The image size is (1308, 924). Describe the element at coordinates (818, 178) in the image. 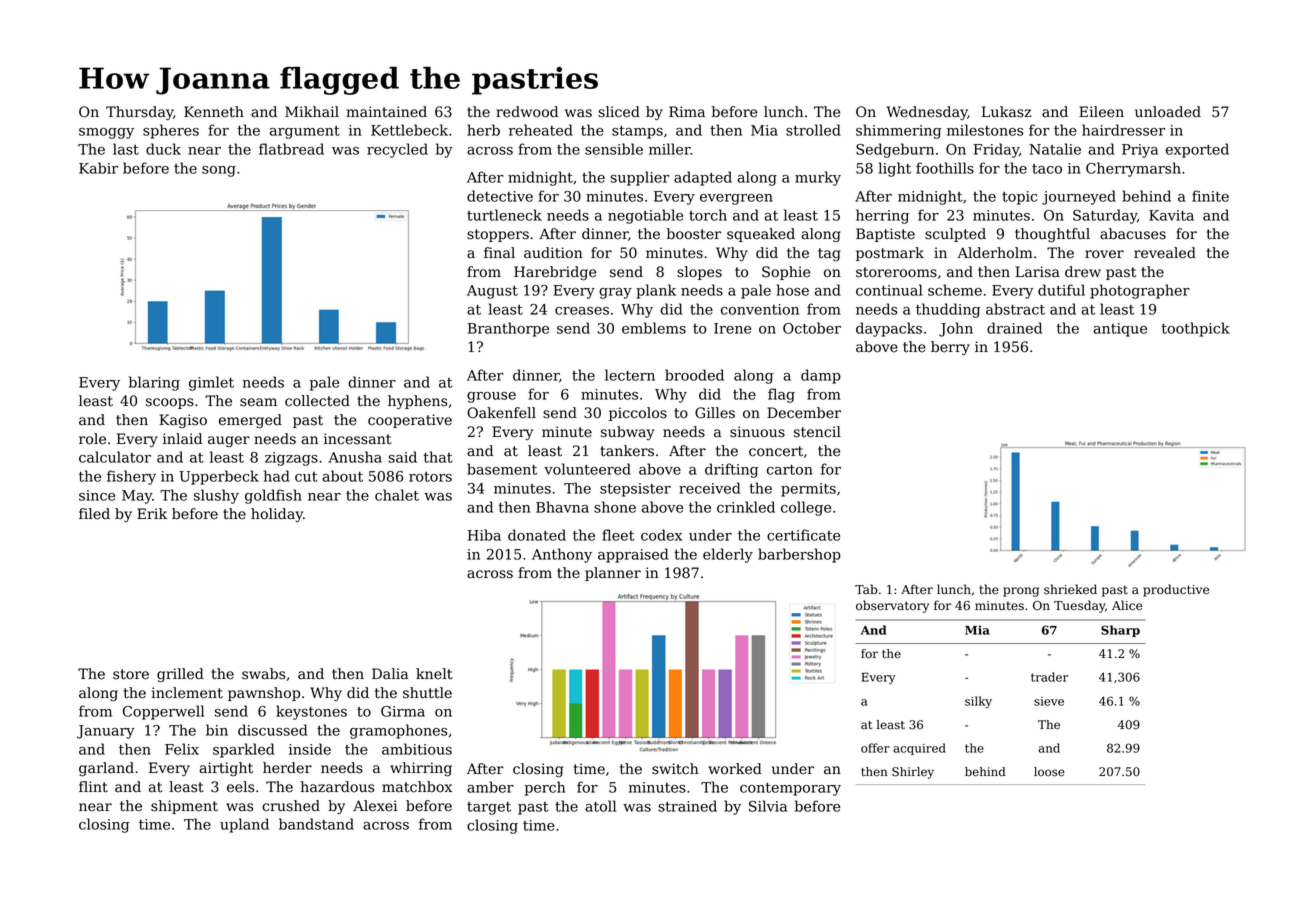

I see `murky` at that location.
